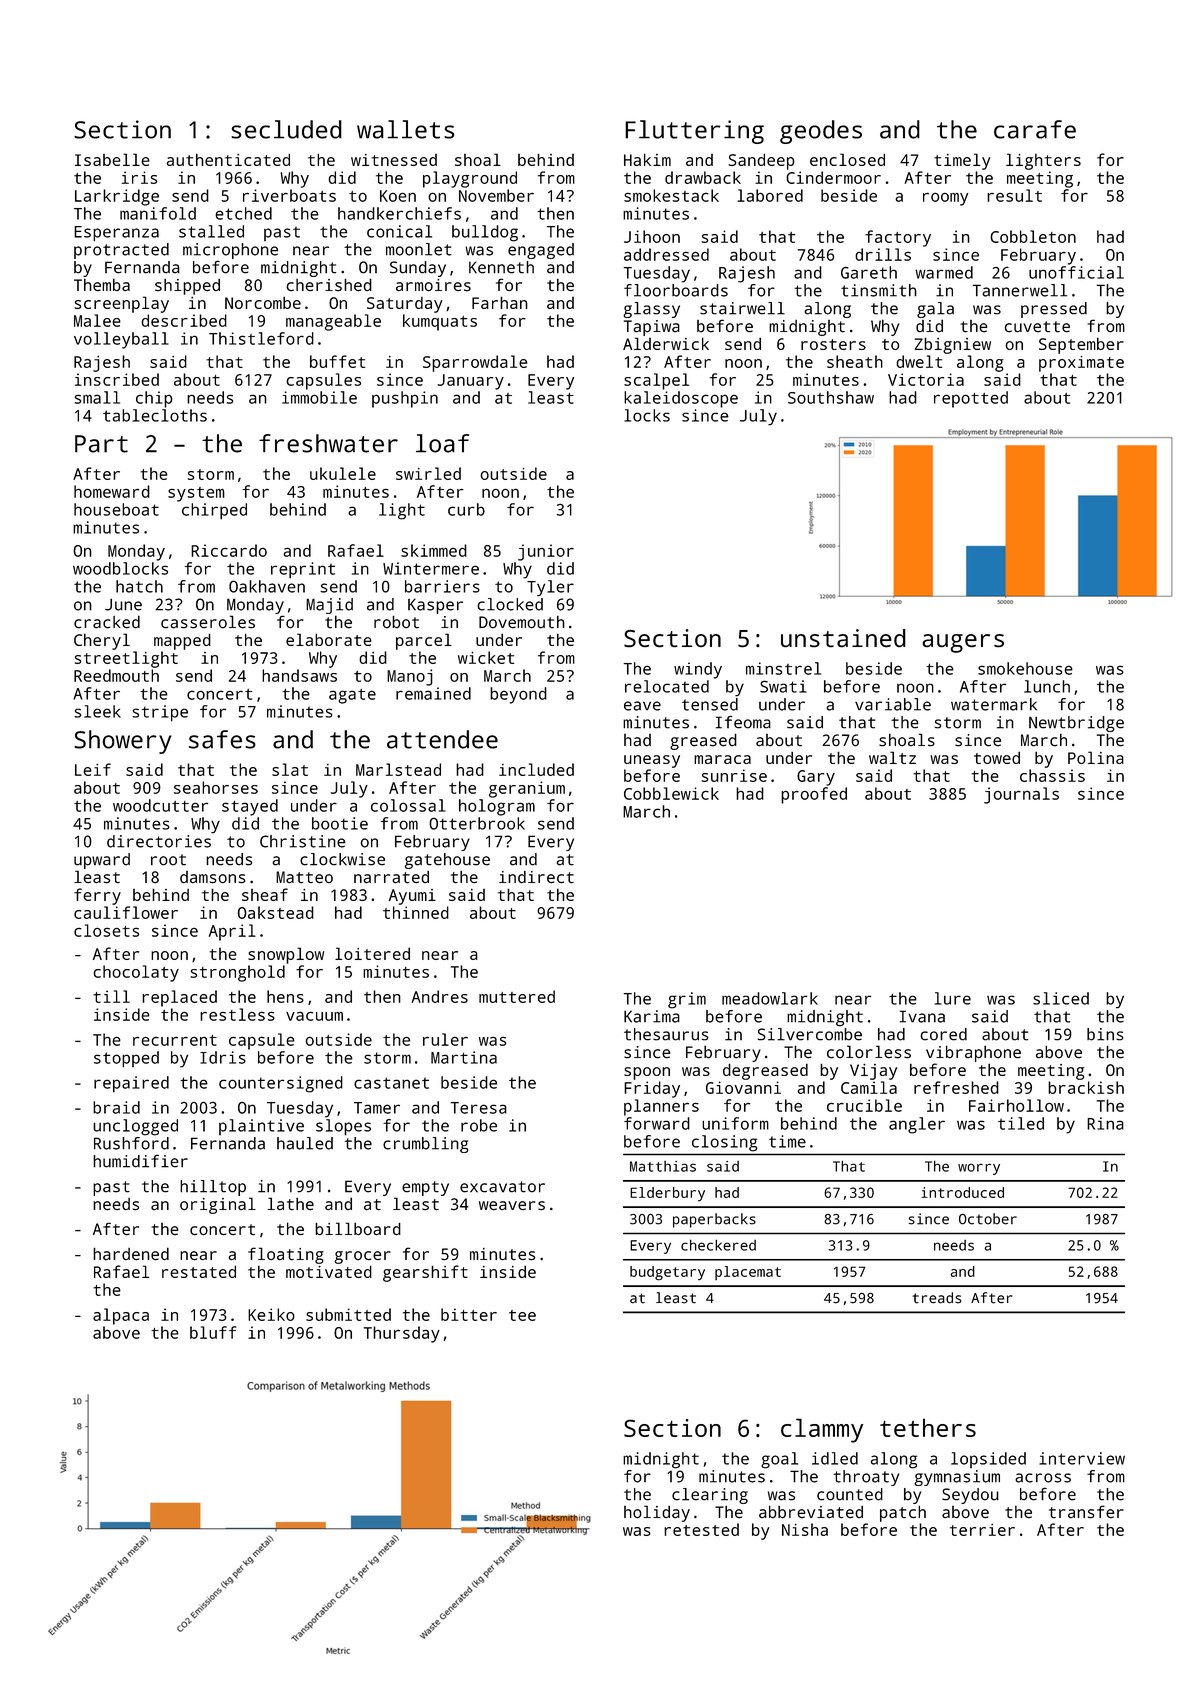  I want to click on Matthias, so click(663, 1166).
